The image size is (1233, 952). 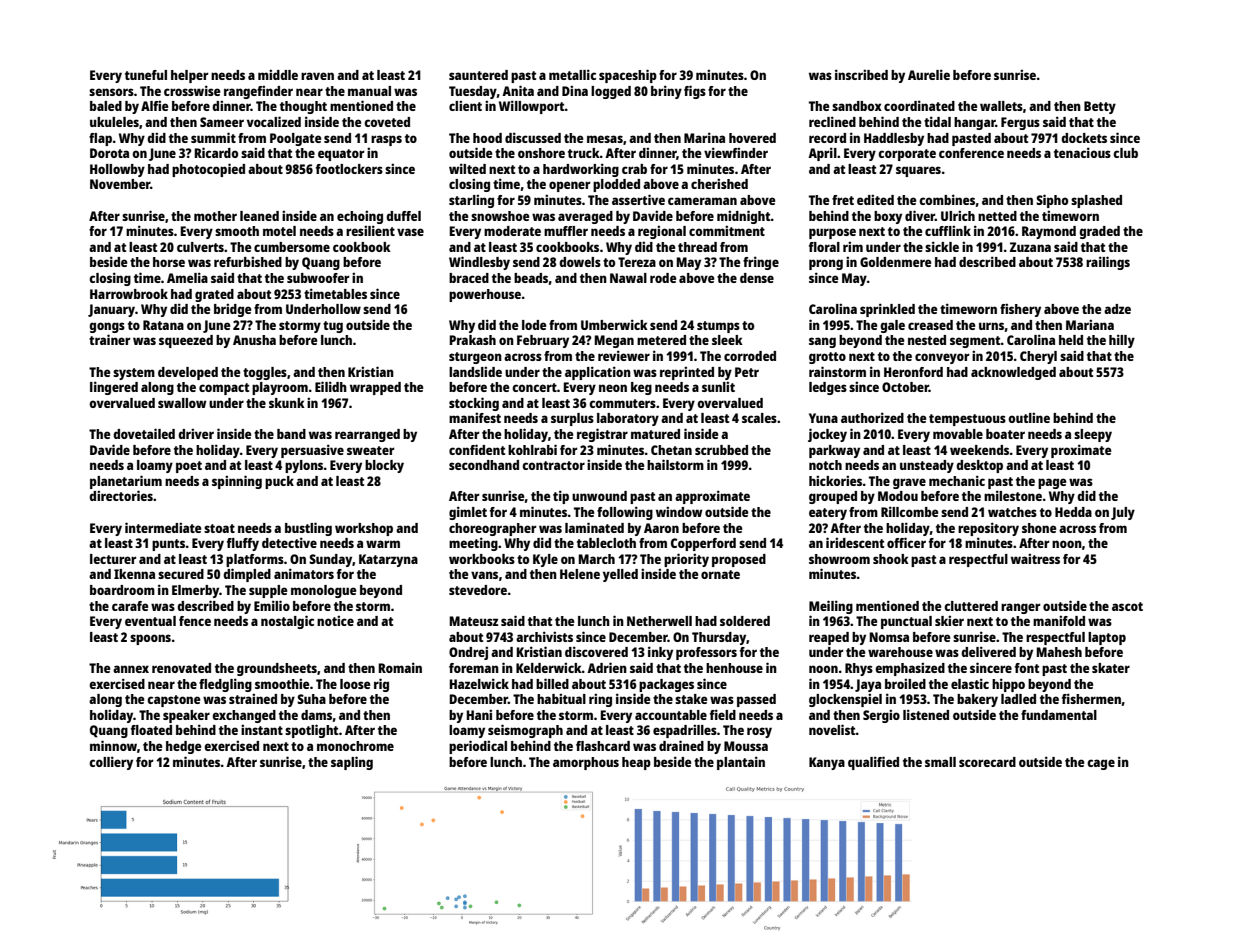 What do you see at coordinates (929, 74) in the screenshot?
I see `Aurelie` at bounding box center [929, 74].
